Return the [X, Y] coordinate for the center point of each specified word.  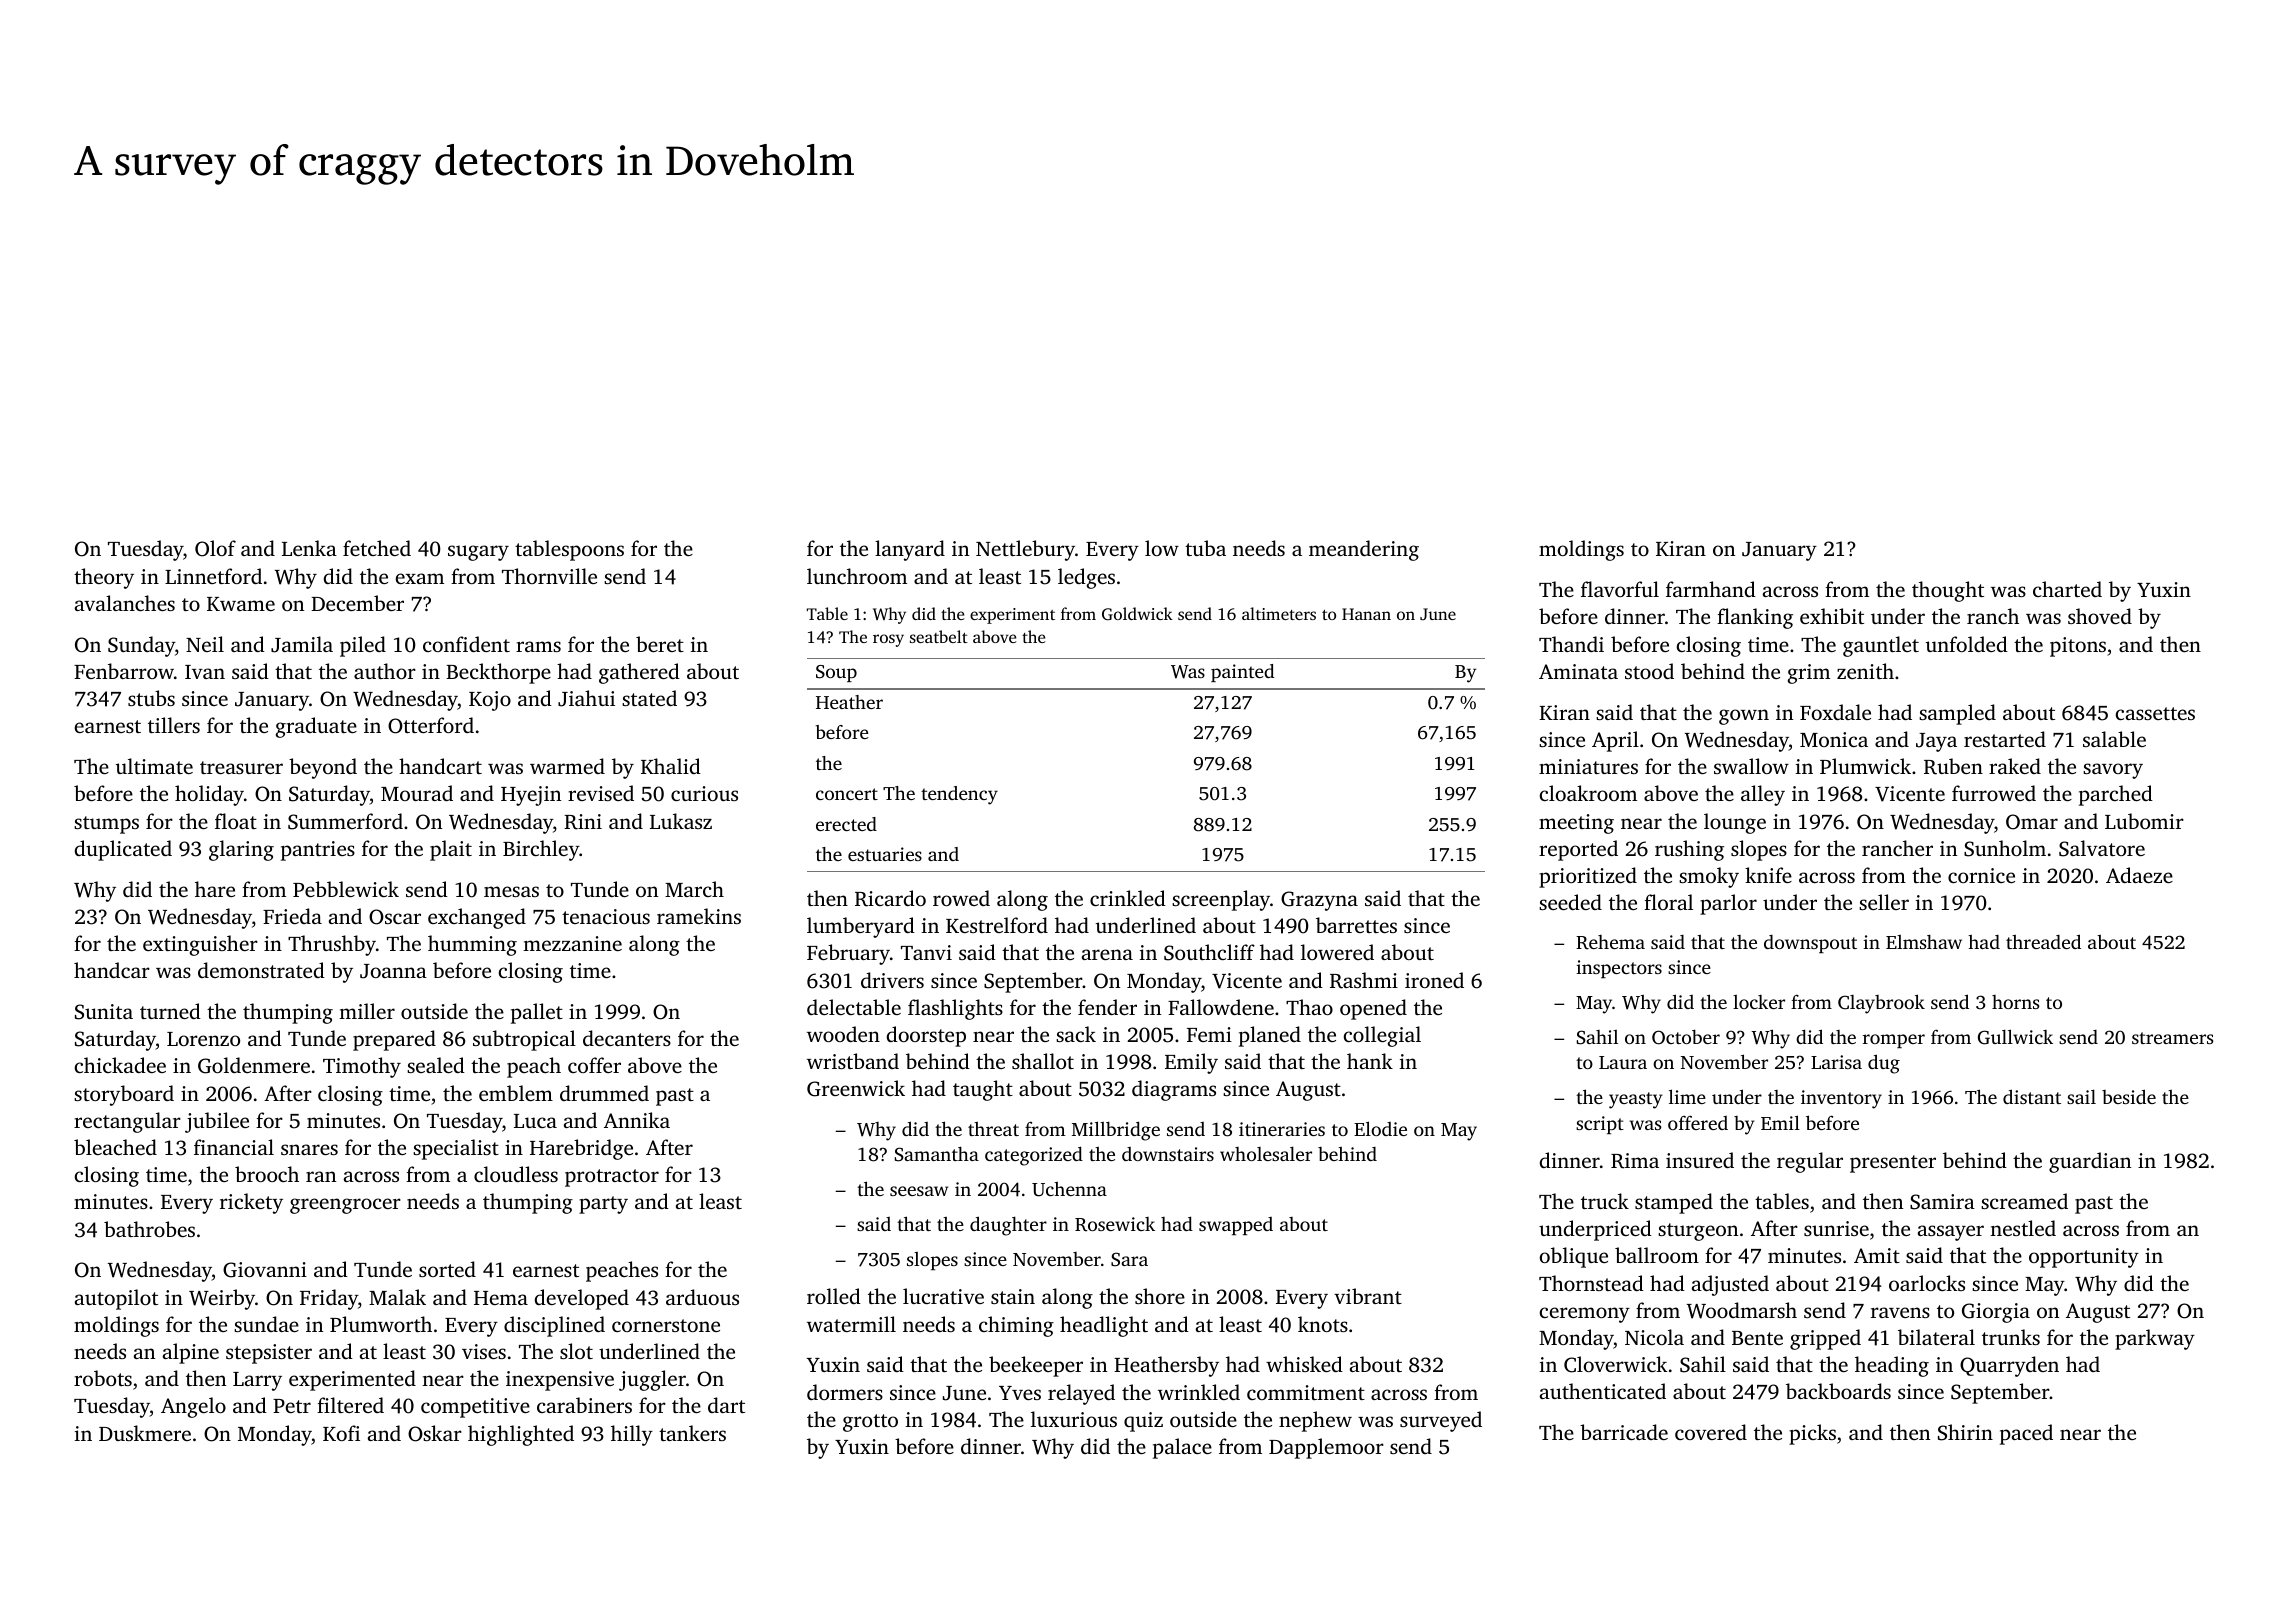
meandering [1364, 550]
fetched [377, 548]
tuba [1205, 548]
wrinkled [1199, 1392]
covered [1711, 1432]
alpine [191, 1353]
